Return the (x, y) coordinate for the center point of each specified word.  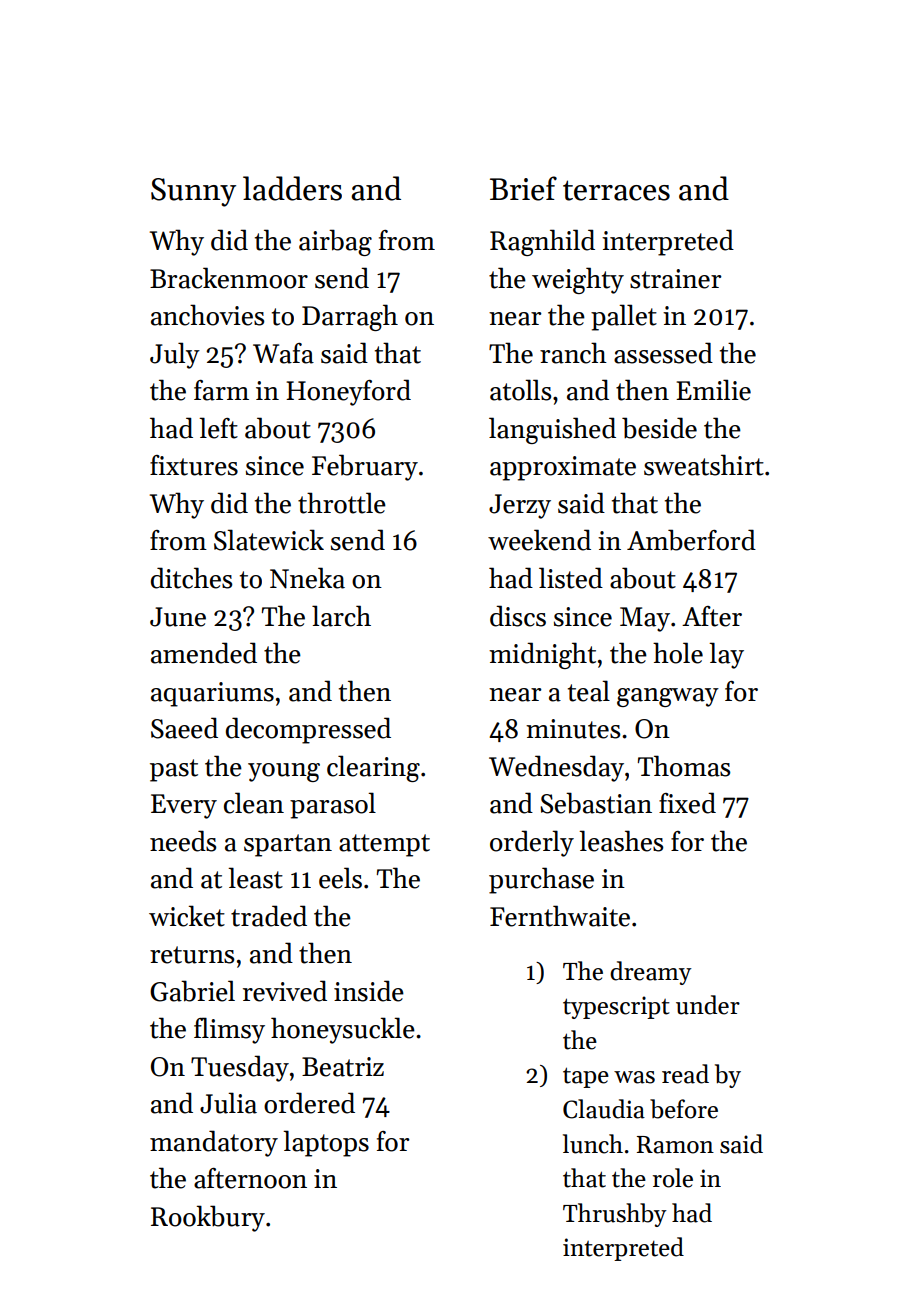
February (365, 467)
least (255, 878)
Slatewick (269, 540)
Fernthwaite (560, 916)
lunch (593, 1144)
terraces (616, 190)
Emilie (713, 390)
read (685, 1074)
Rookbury (208, 1218)
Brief (523, 188)
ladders (292, 188)
